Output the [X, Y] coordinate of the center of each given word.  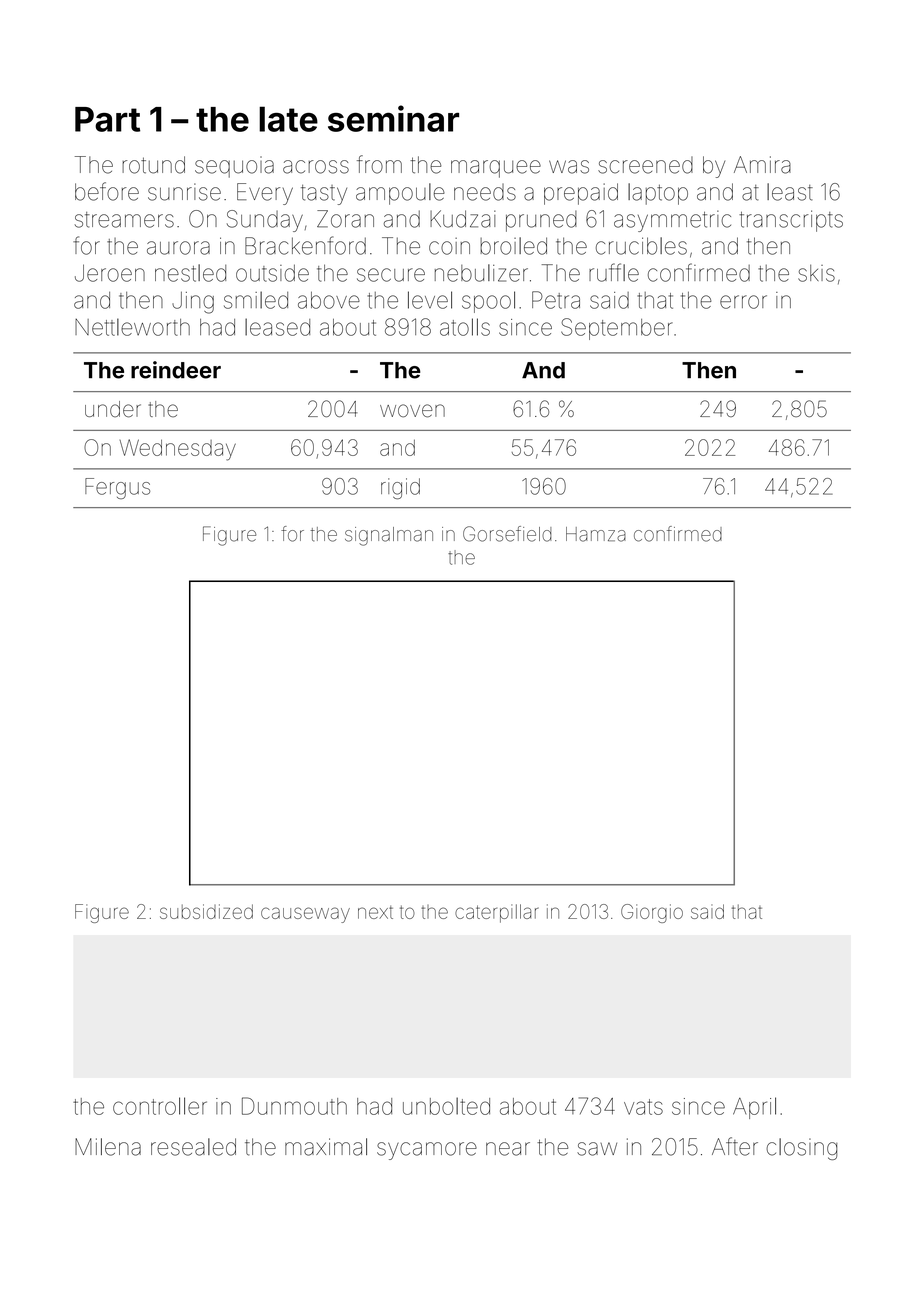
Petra [556, 300]
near [508, 1149]
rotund [153, 165]
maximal [326, 1147]
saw [597, 1149]
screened [645, 165]
